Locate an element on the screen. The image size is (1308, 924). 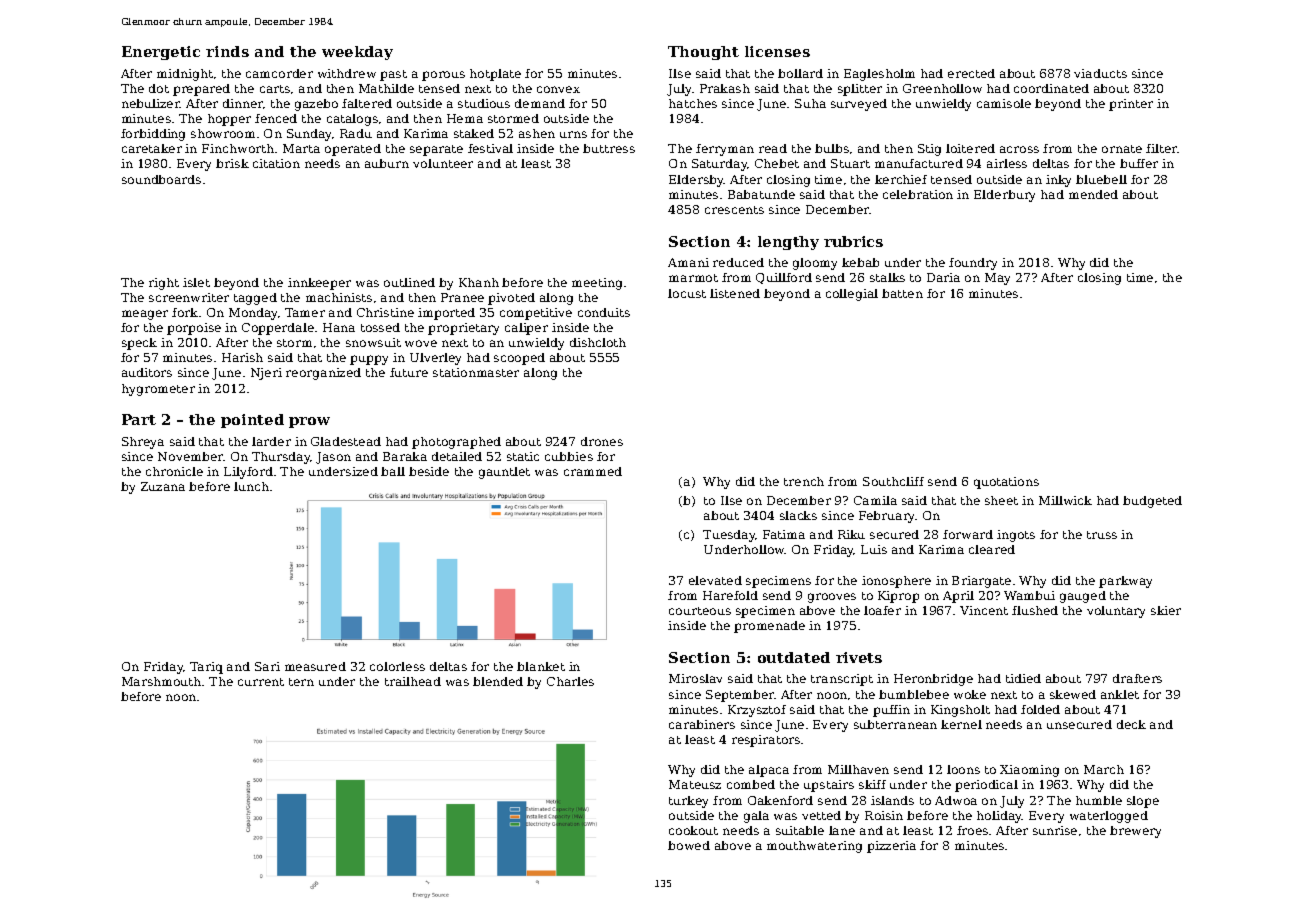
hygrometer is located at coordinates (158, 390).
